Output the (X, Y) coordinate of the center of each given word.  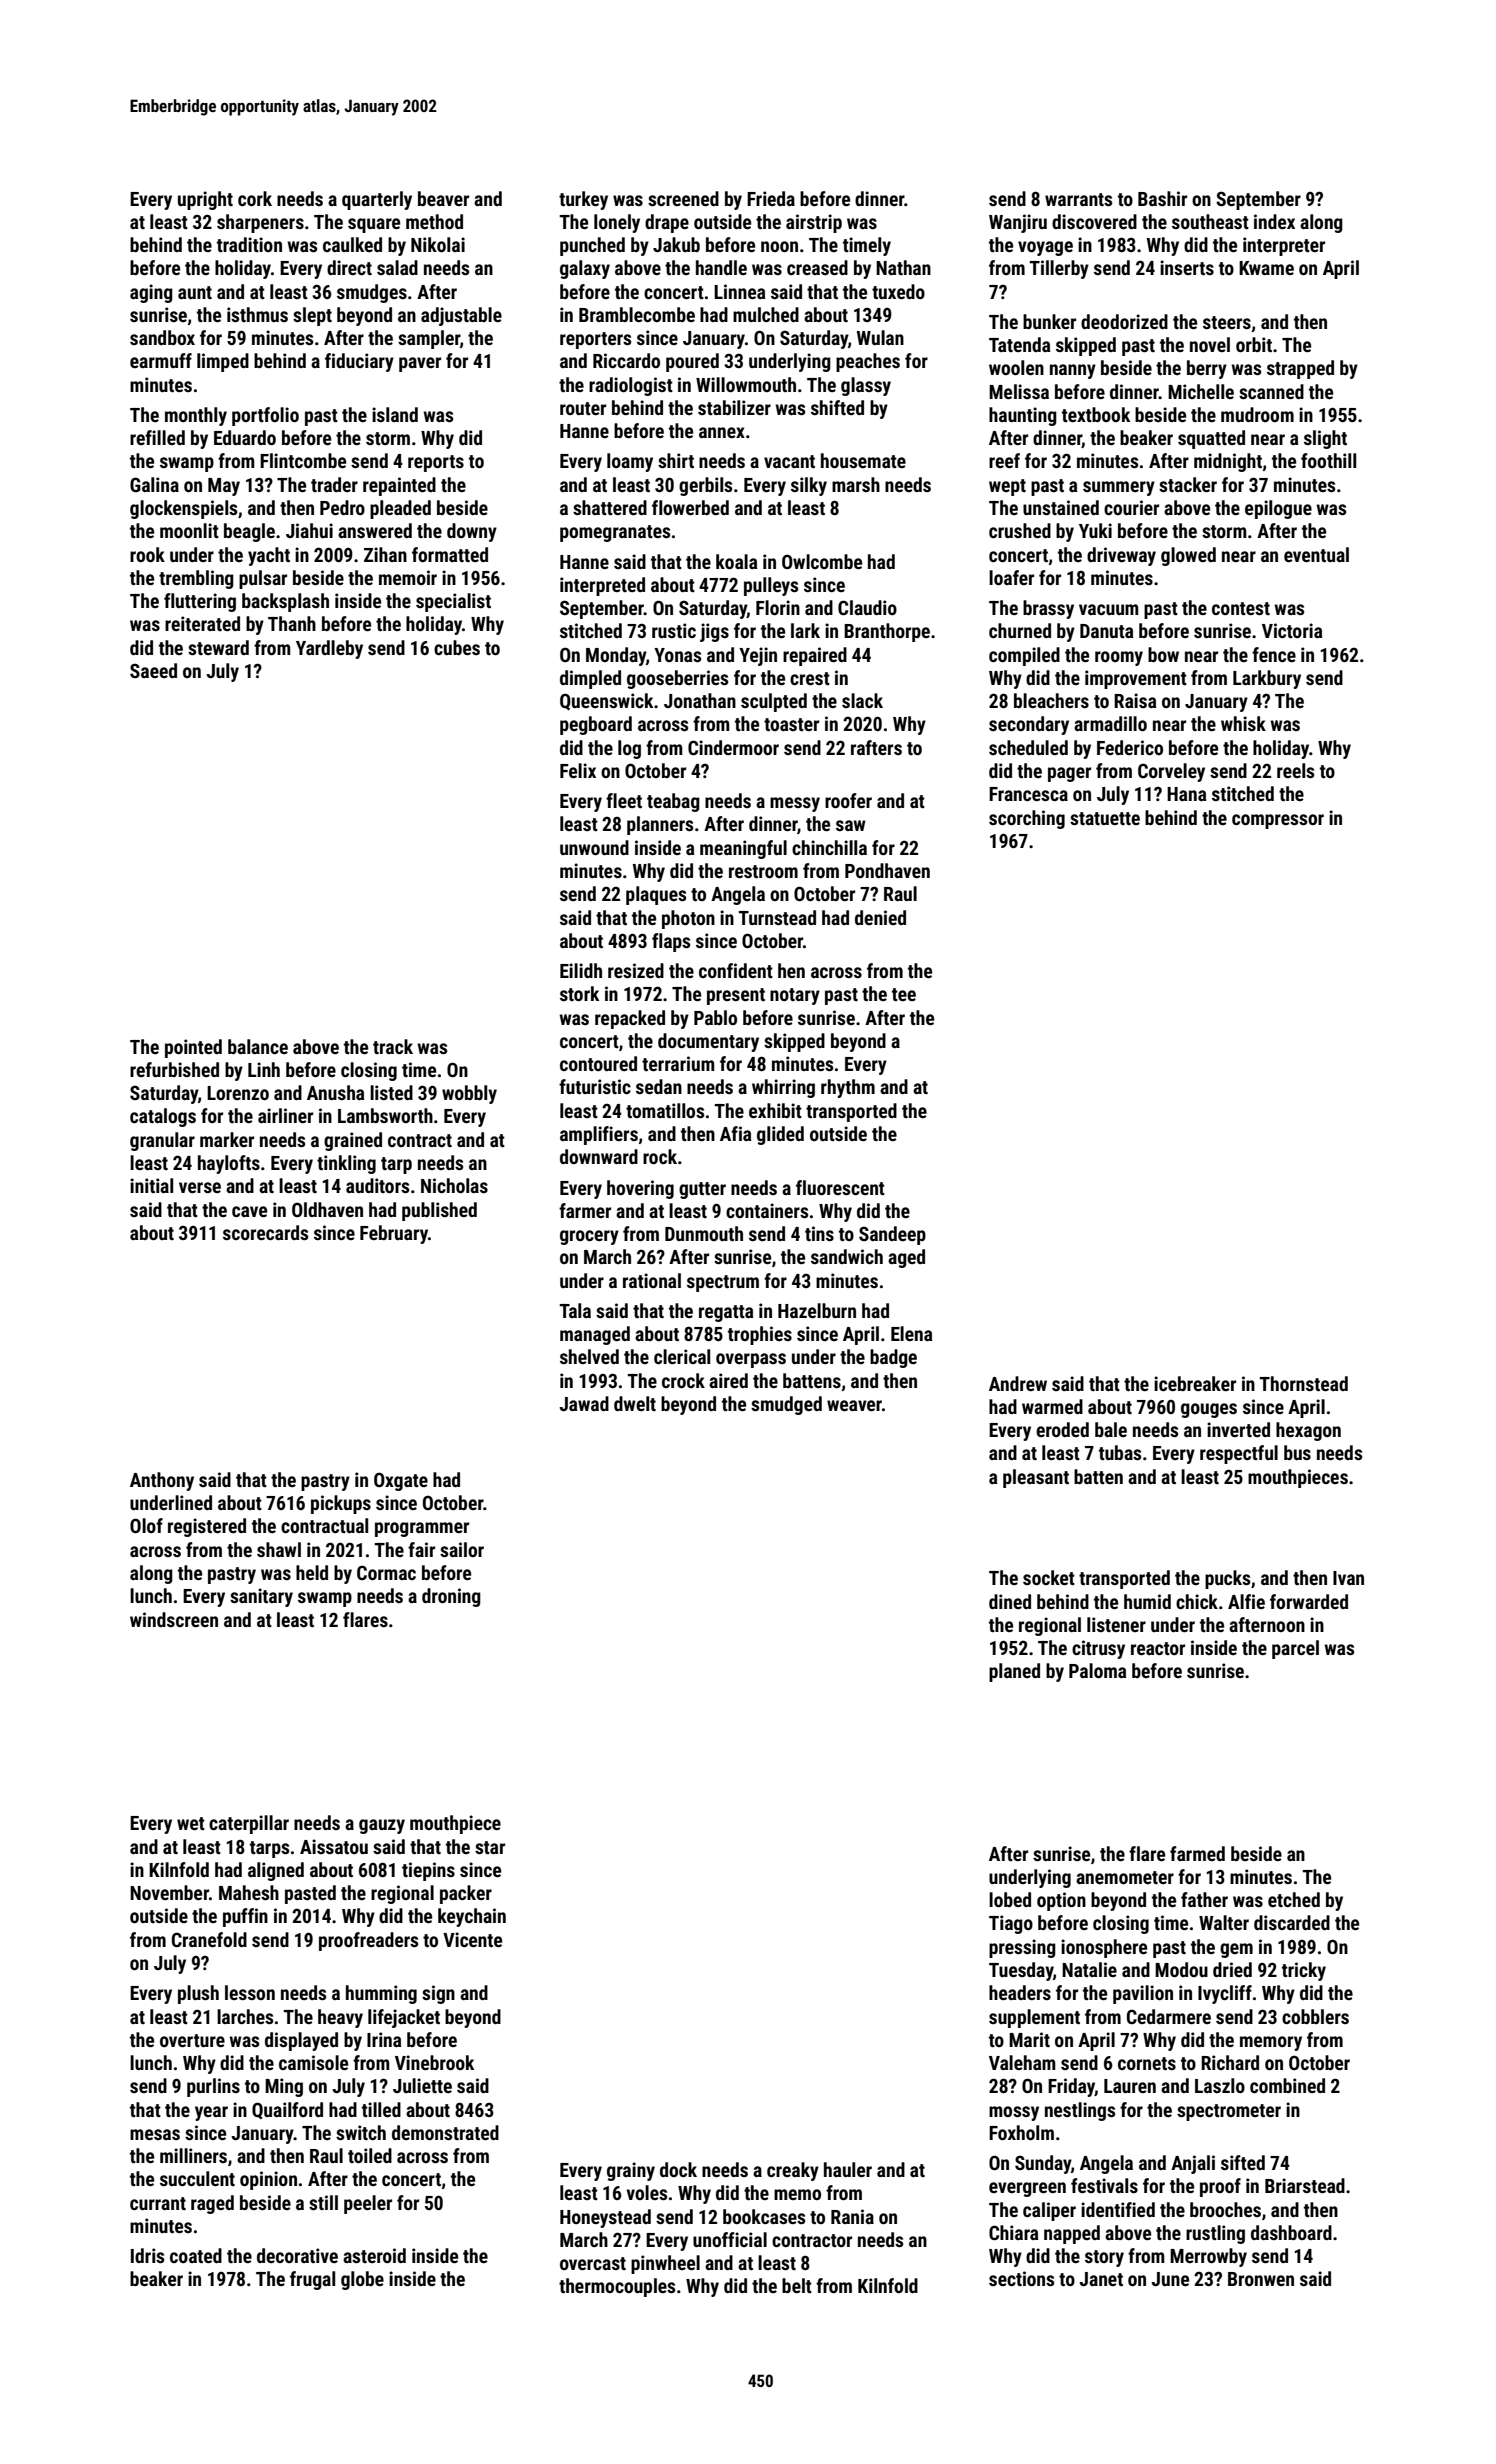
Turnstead (777, 917)
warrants (1078, 199)
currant (158, 2203)
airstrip (814, 223)
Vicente (472, 1939)
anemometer (1125, 1877)
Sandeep (892, 1235)
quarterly (377, 200)
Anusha (336, 1092)
